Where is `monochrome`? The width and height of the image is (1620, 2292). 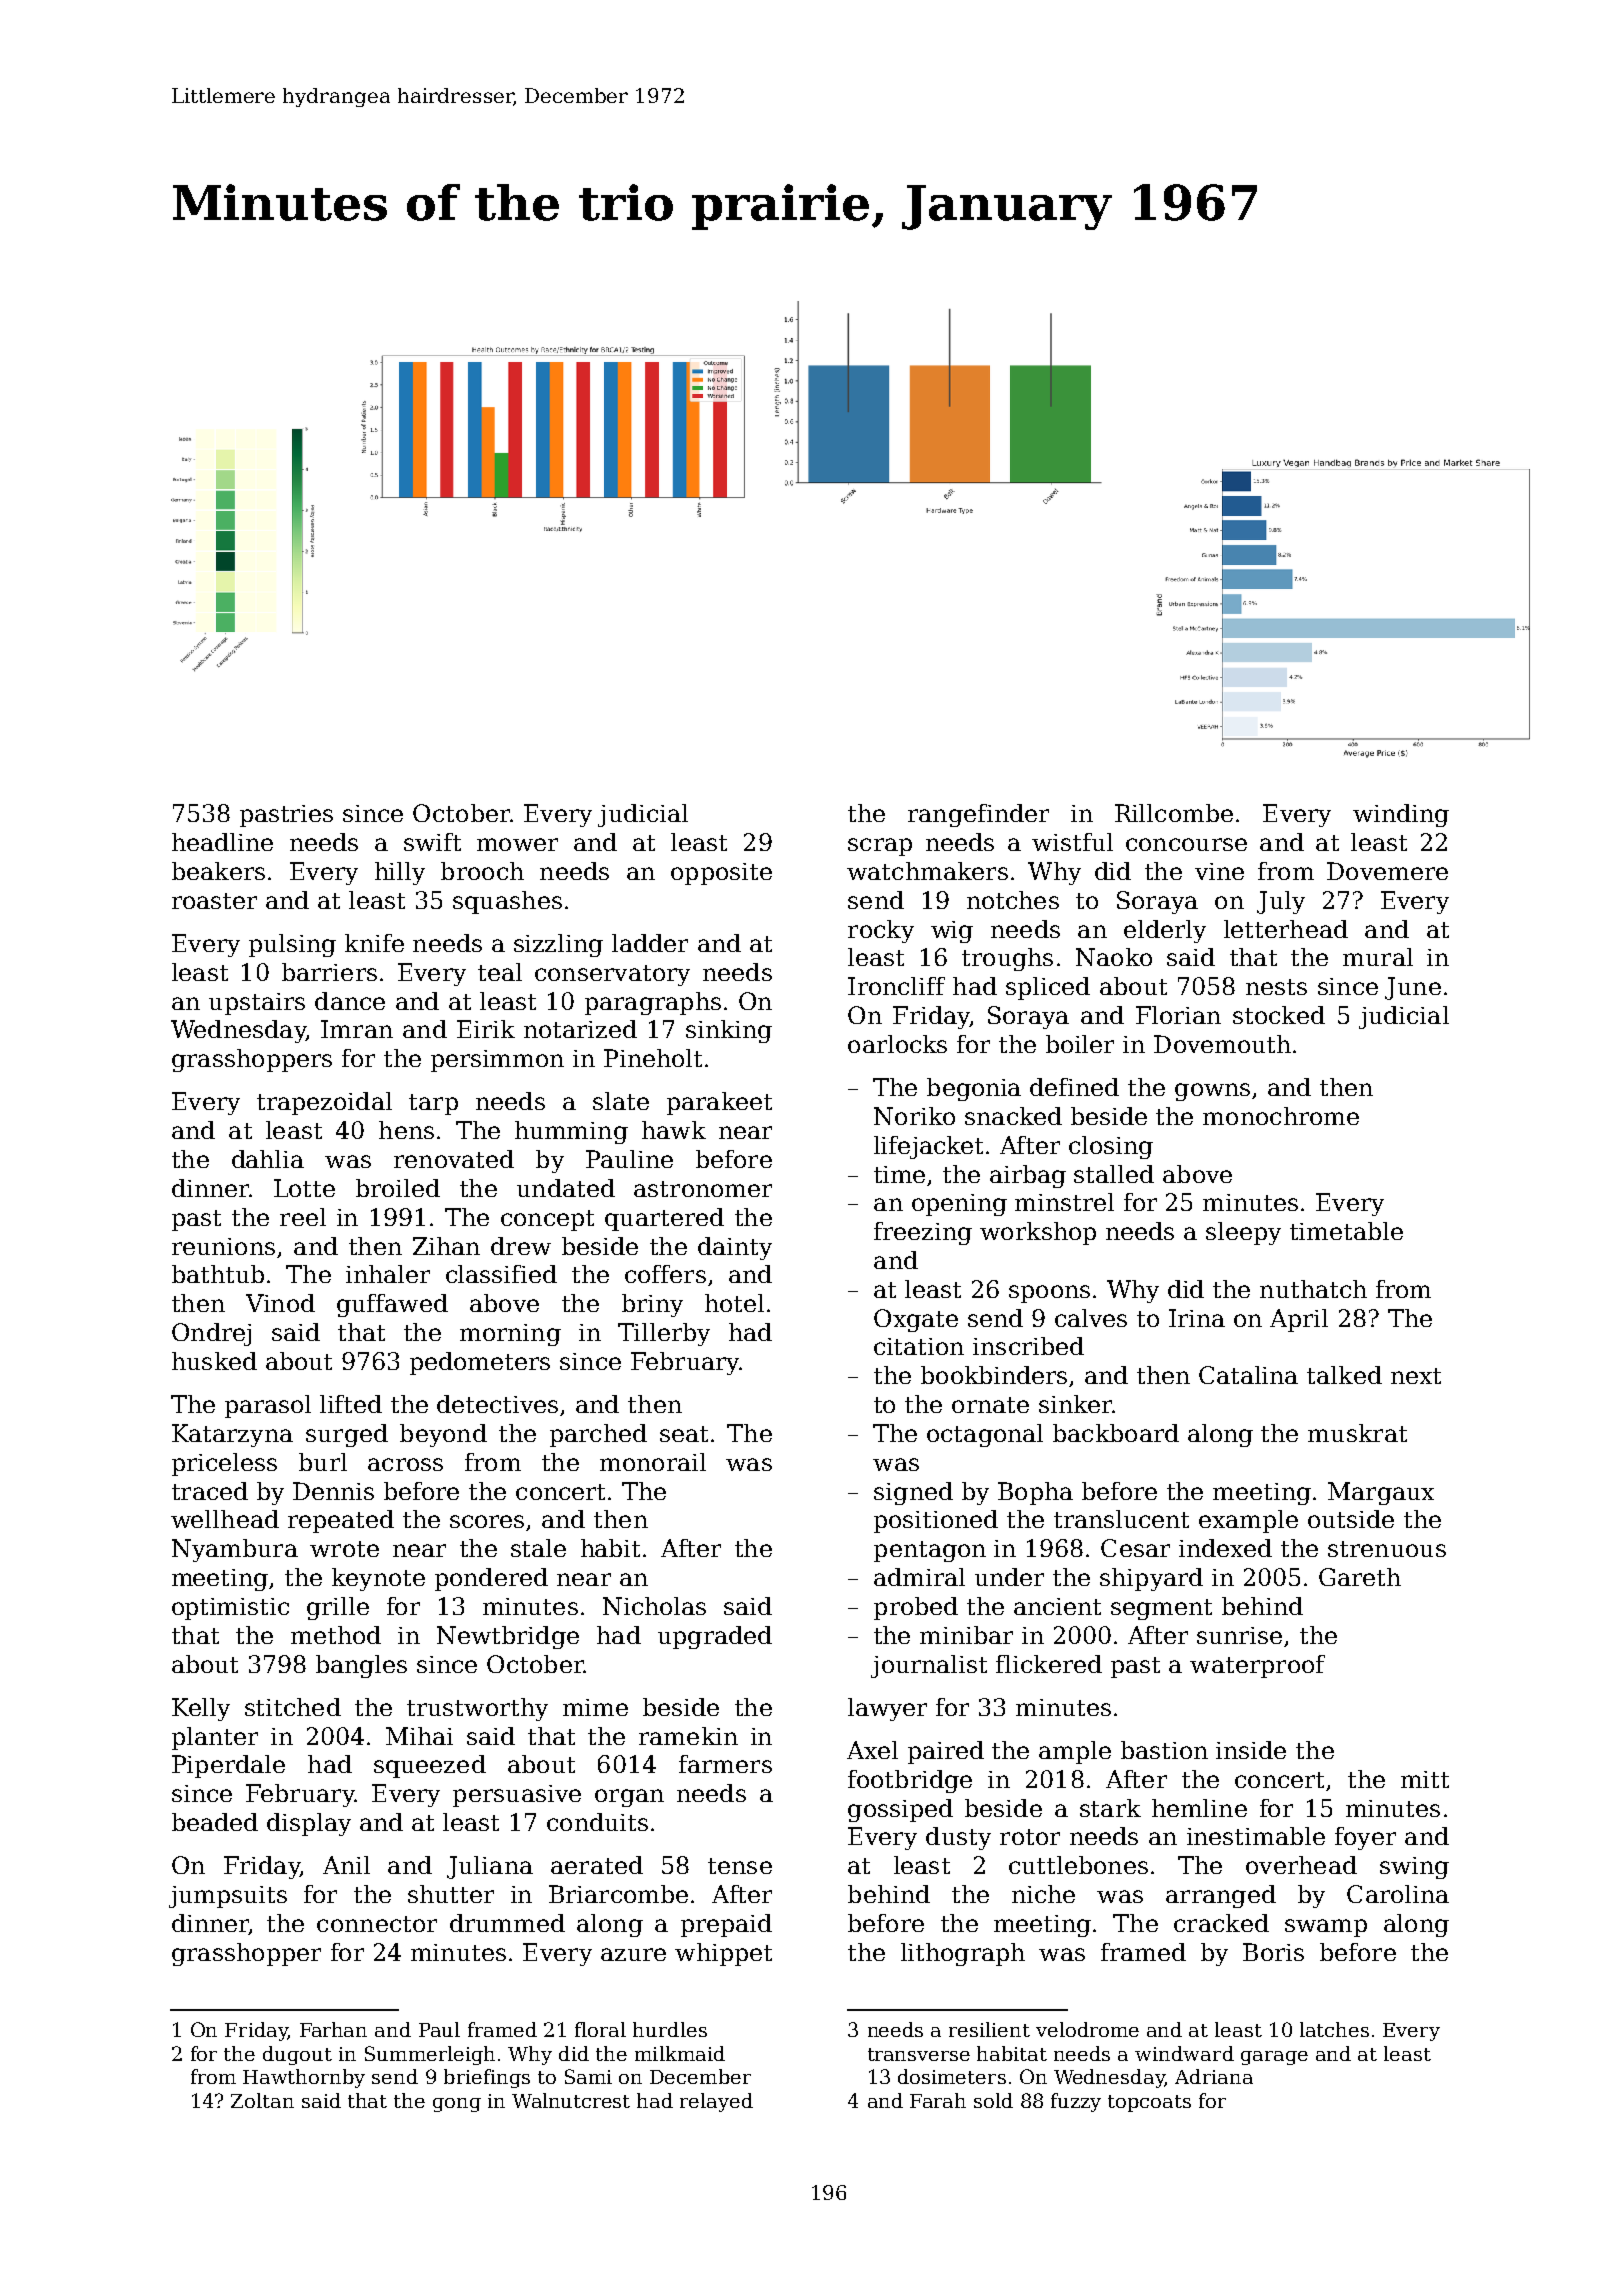
monochrome is located at coordinates (1281, 1116).
